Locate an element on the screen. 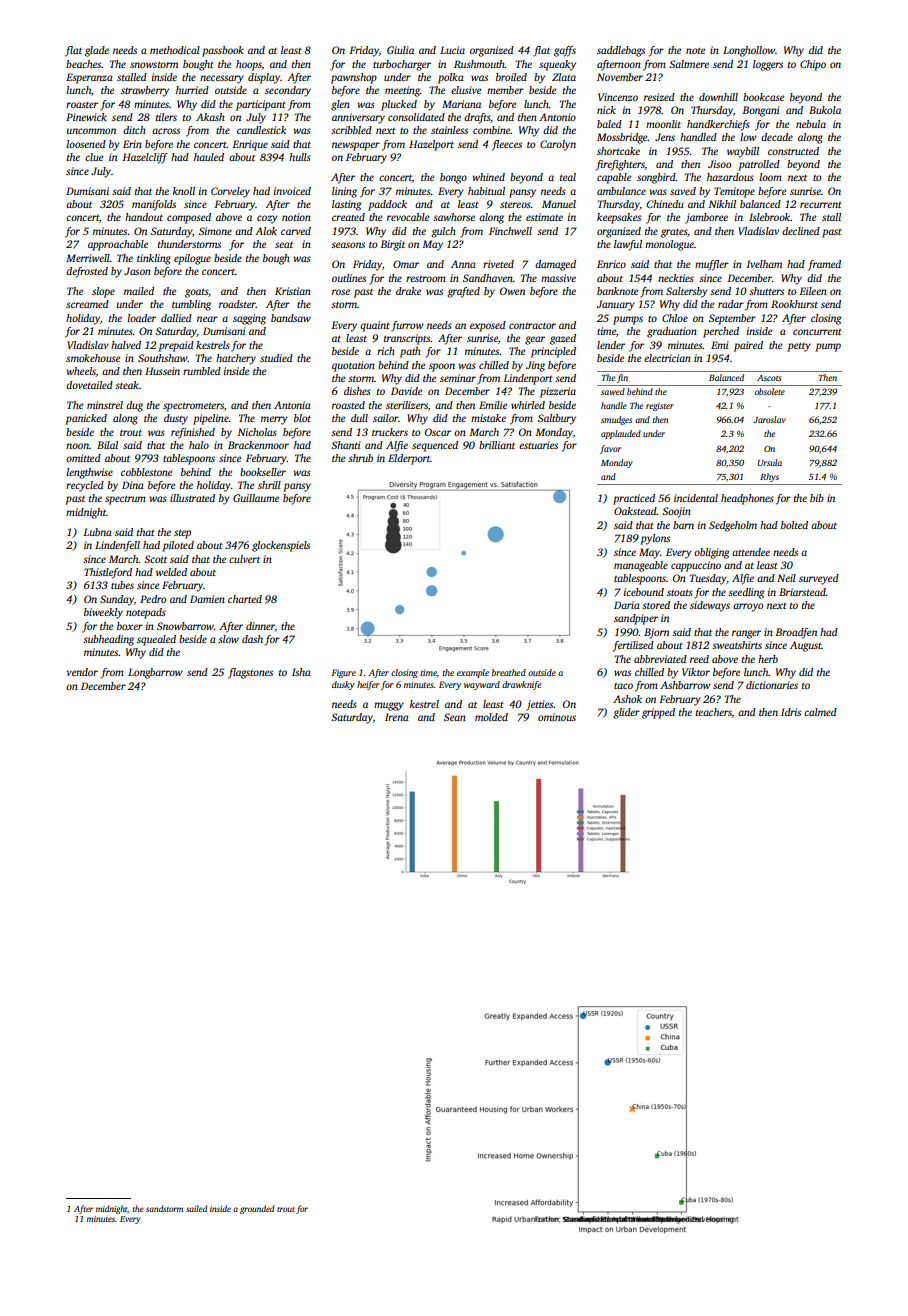  Lucia is located at coordinates (452, 50).
